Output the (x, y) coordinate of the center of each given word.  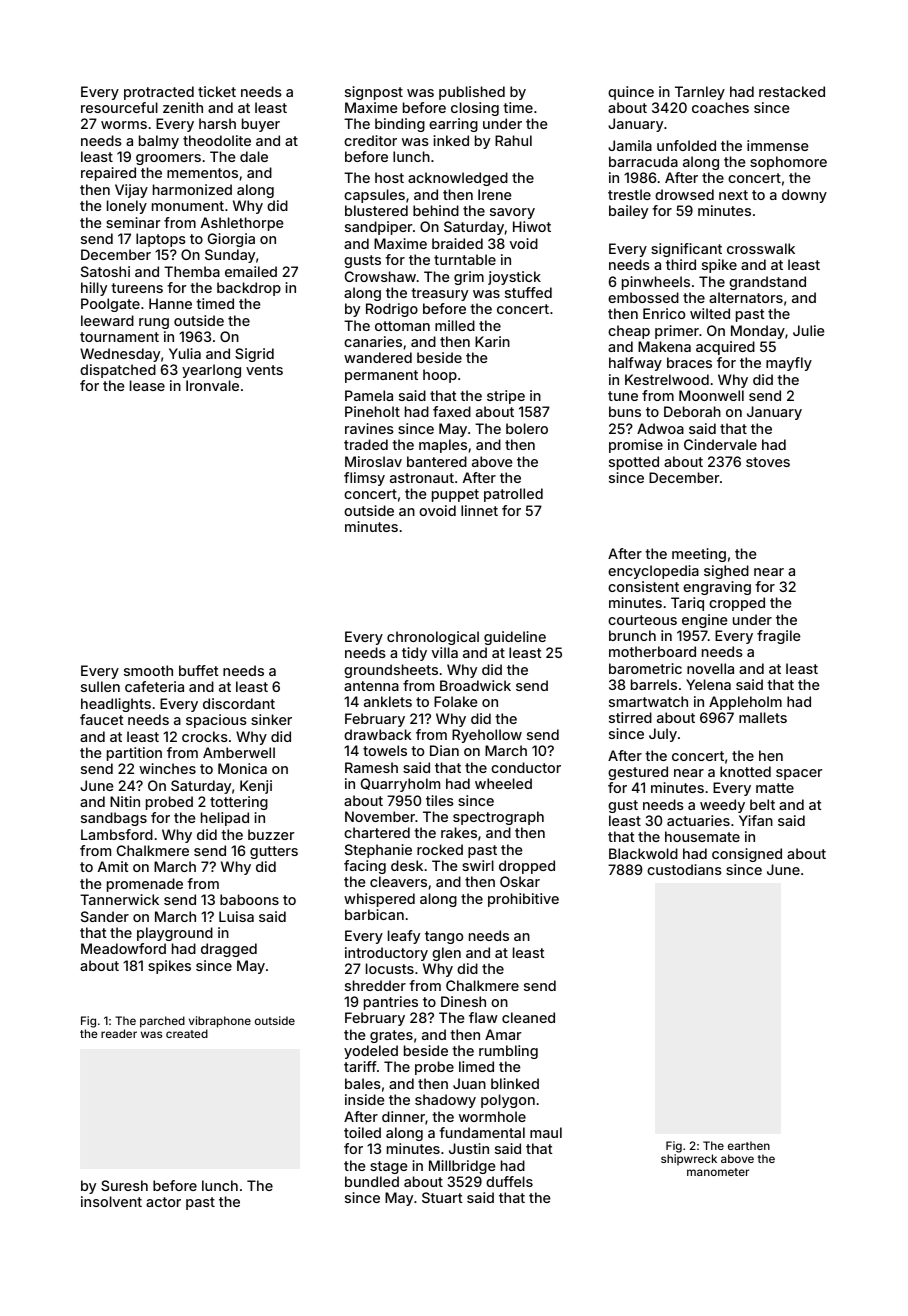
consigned (747, 855)
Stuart (442, 1197)
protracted (159, 93)
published (472, 93)
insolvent (111, 1201)
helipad (225, 819)
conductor (526, 767)
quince (631, 93)
